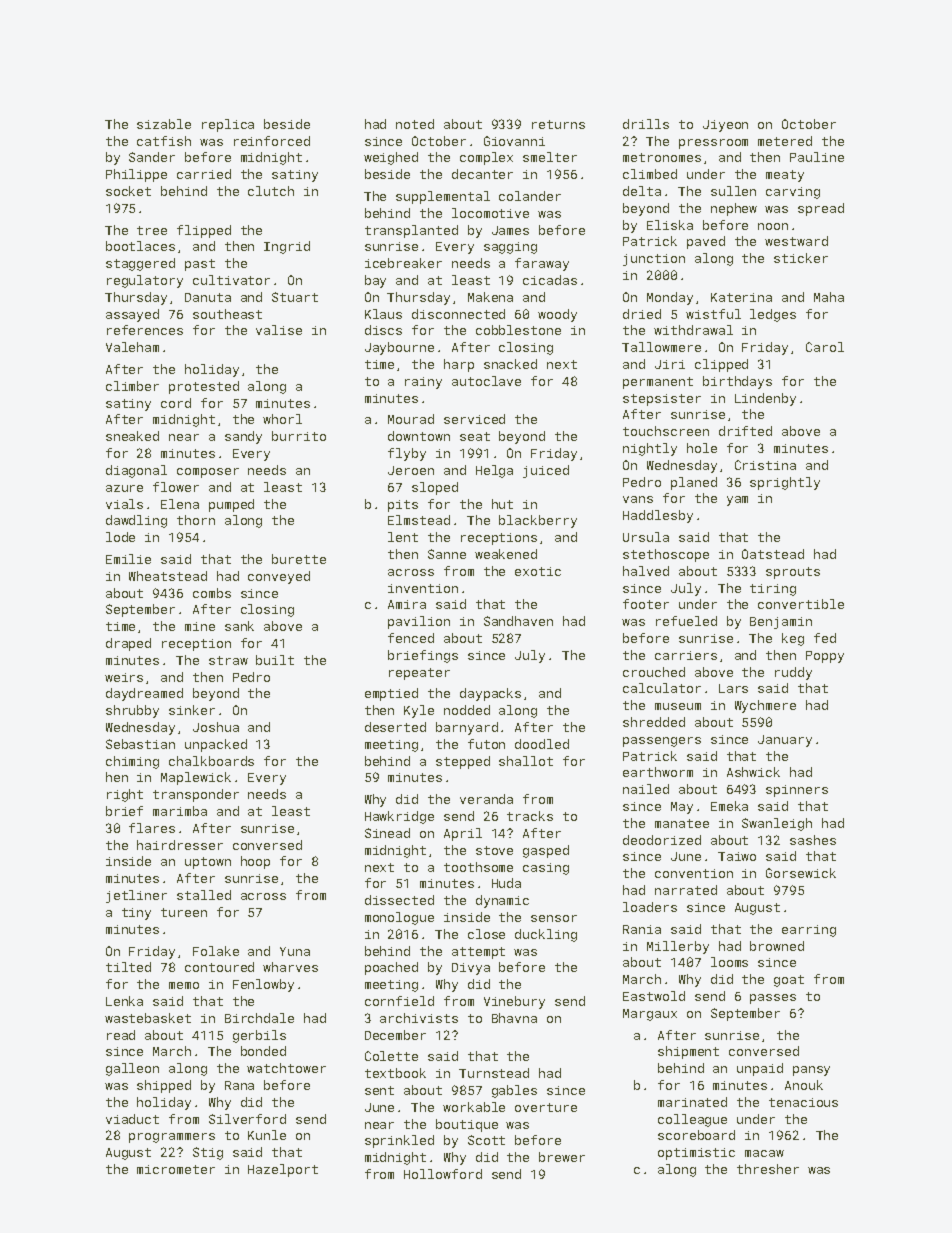  What do you see at coordinates (785, 141) in the screenshot?
I see `metered` at bounding box center [785, 141].
